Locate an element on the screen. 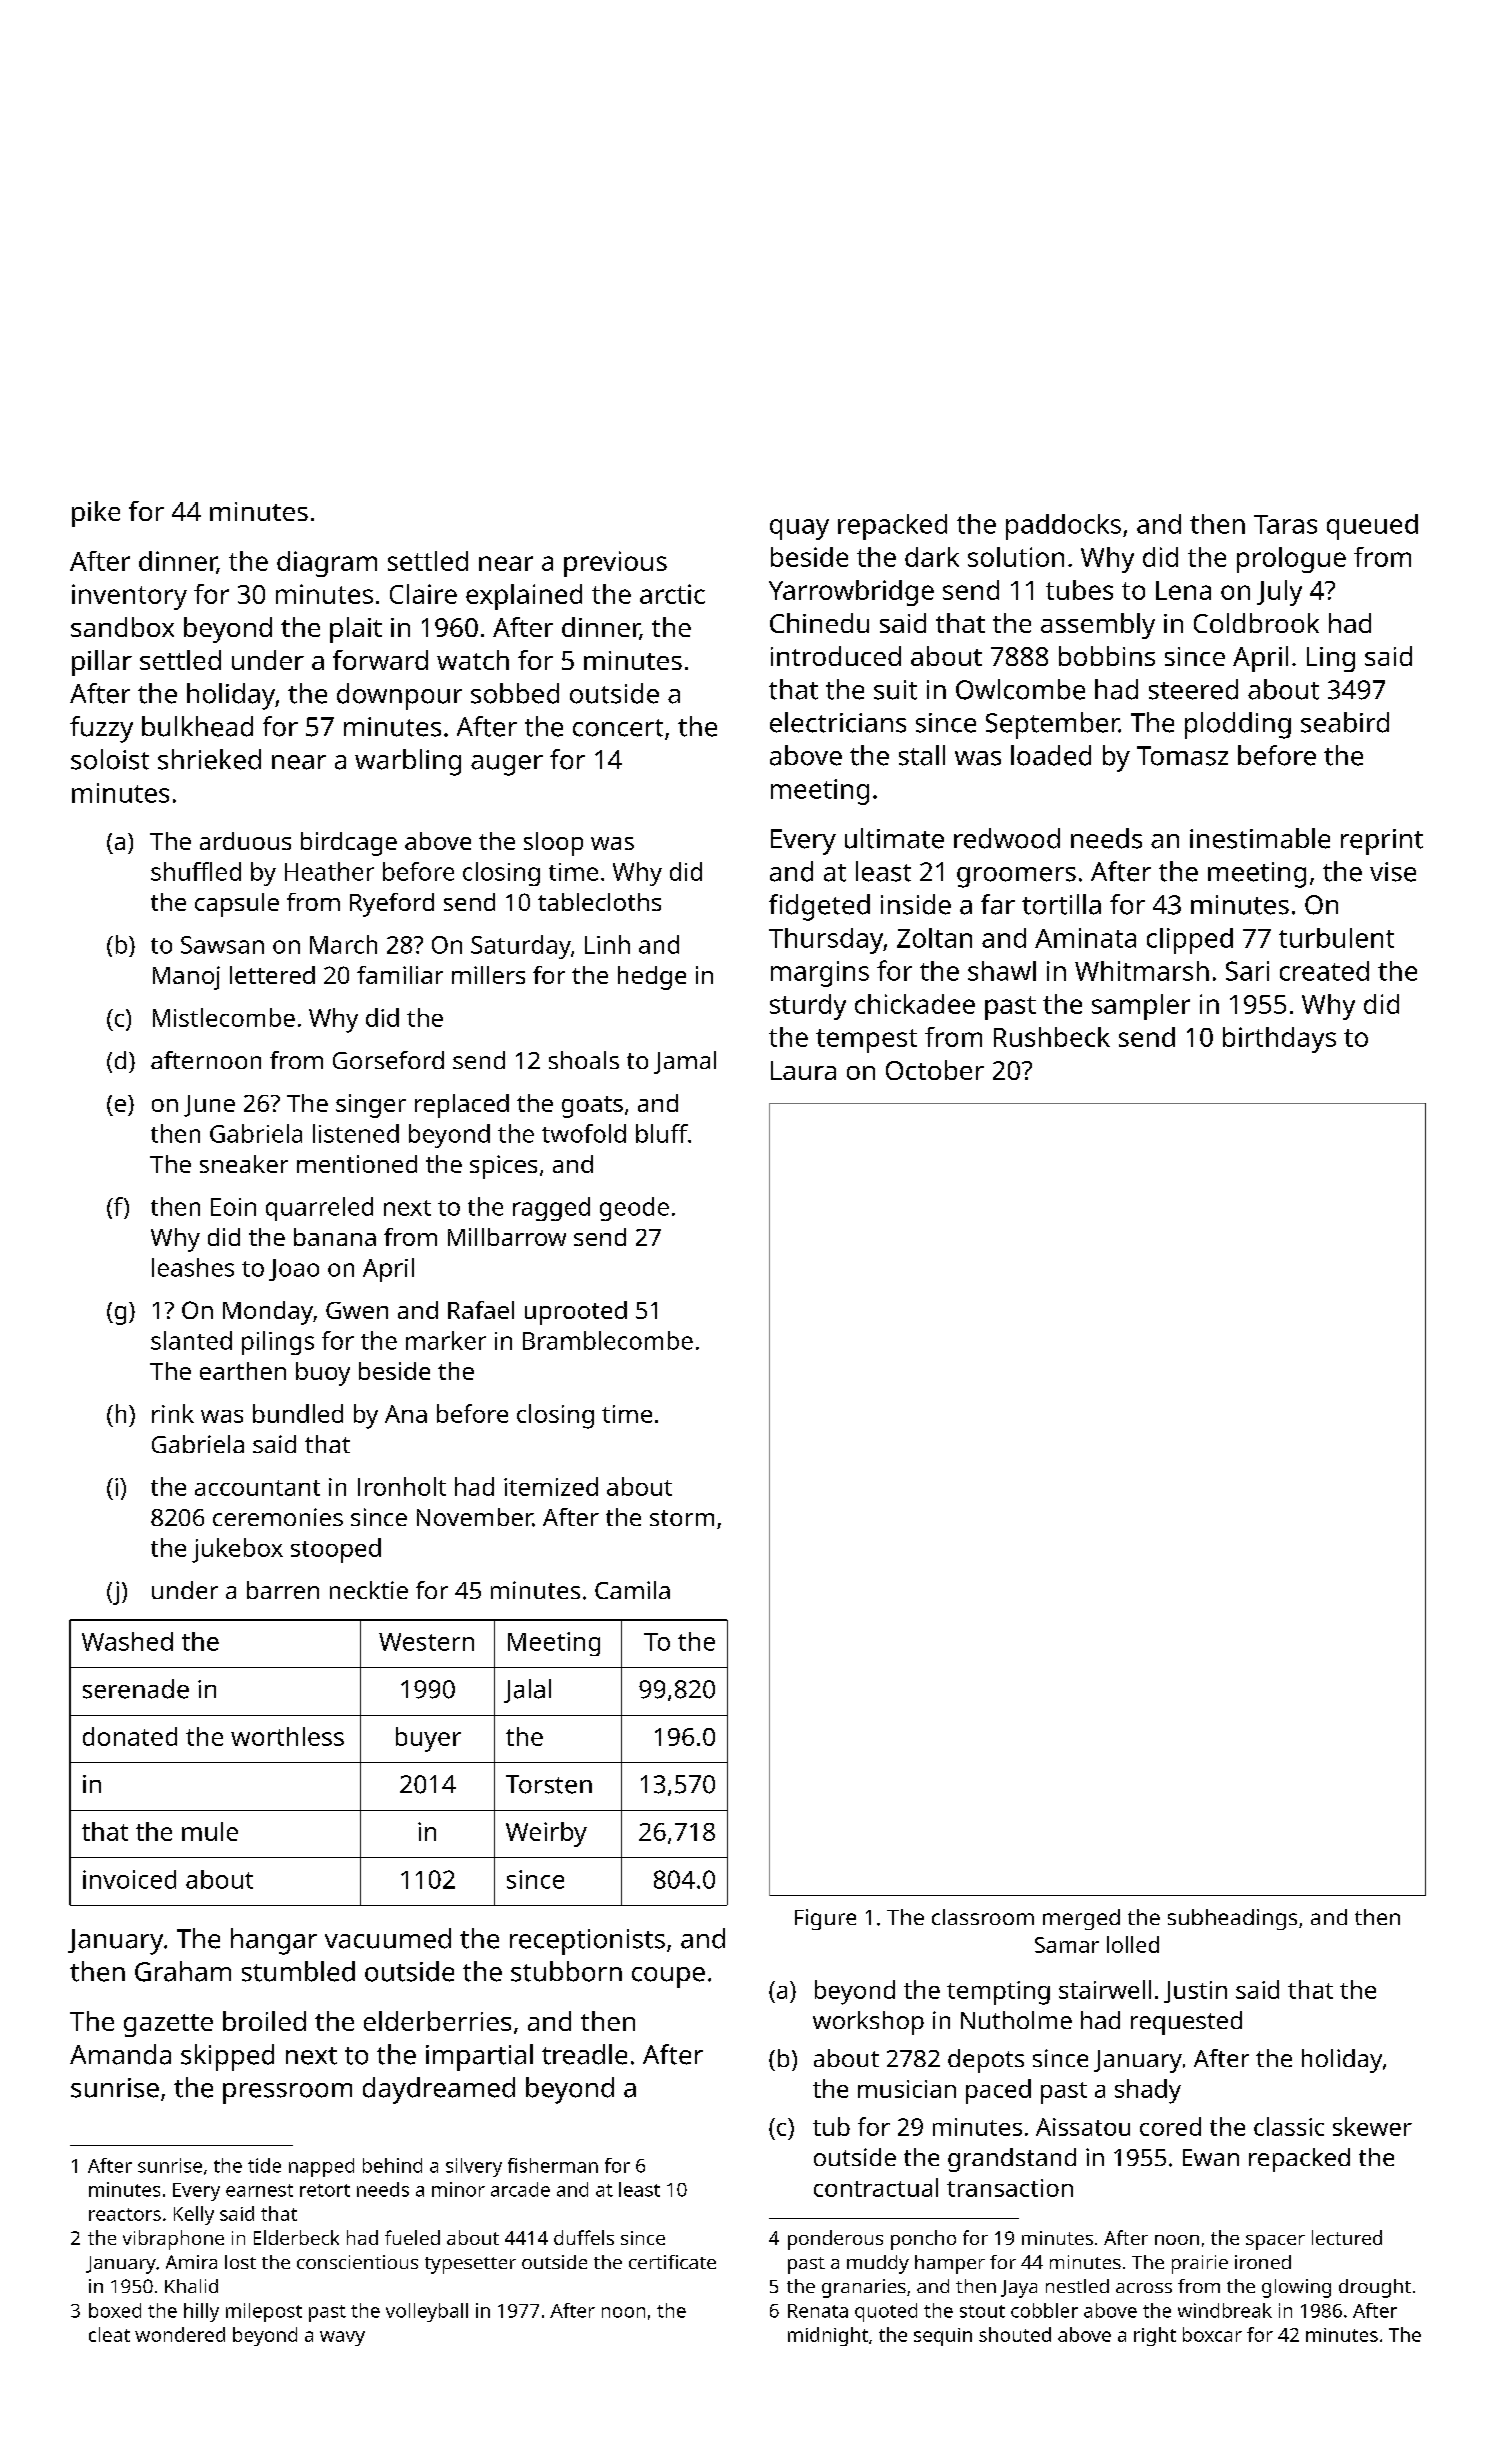  requested is located at coordinates (1186, 2023).
